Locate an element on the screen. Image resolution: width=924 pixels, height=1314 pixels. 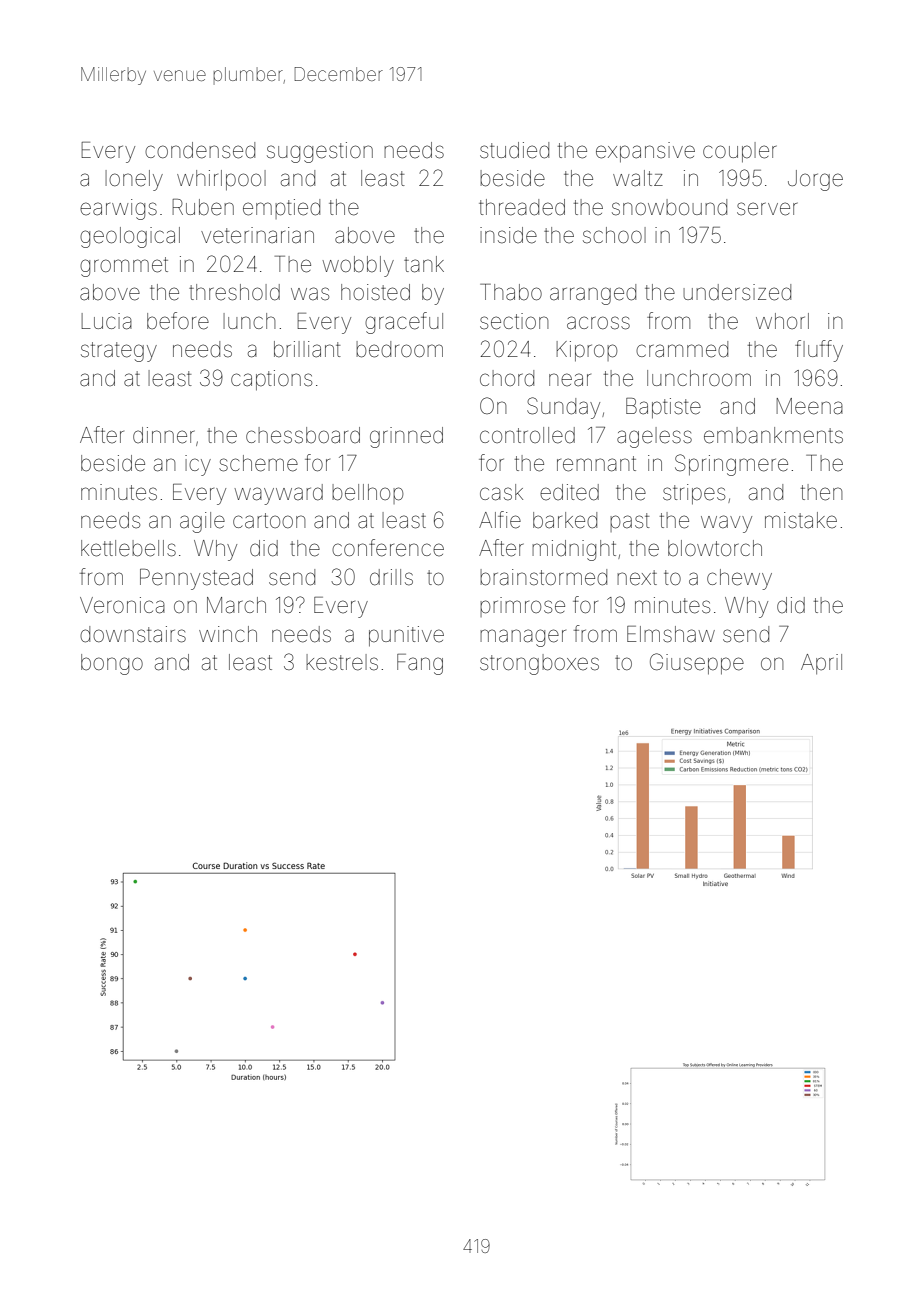
before is located at coordinates (178, 321).
